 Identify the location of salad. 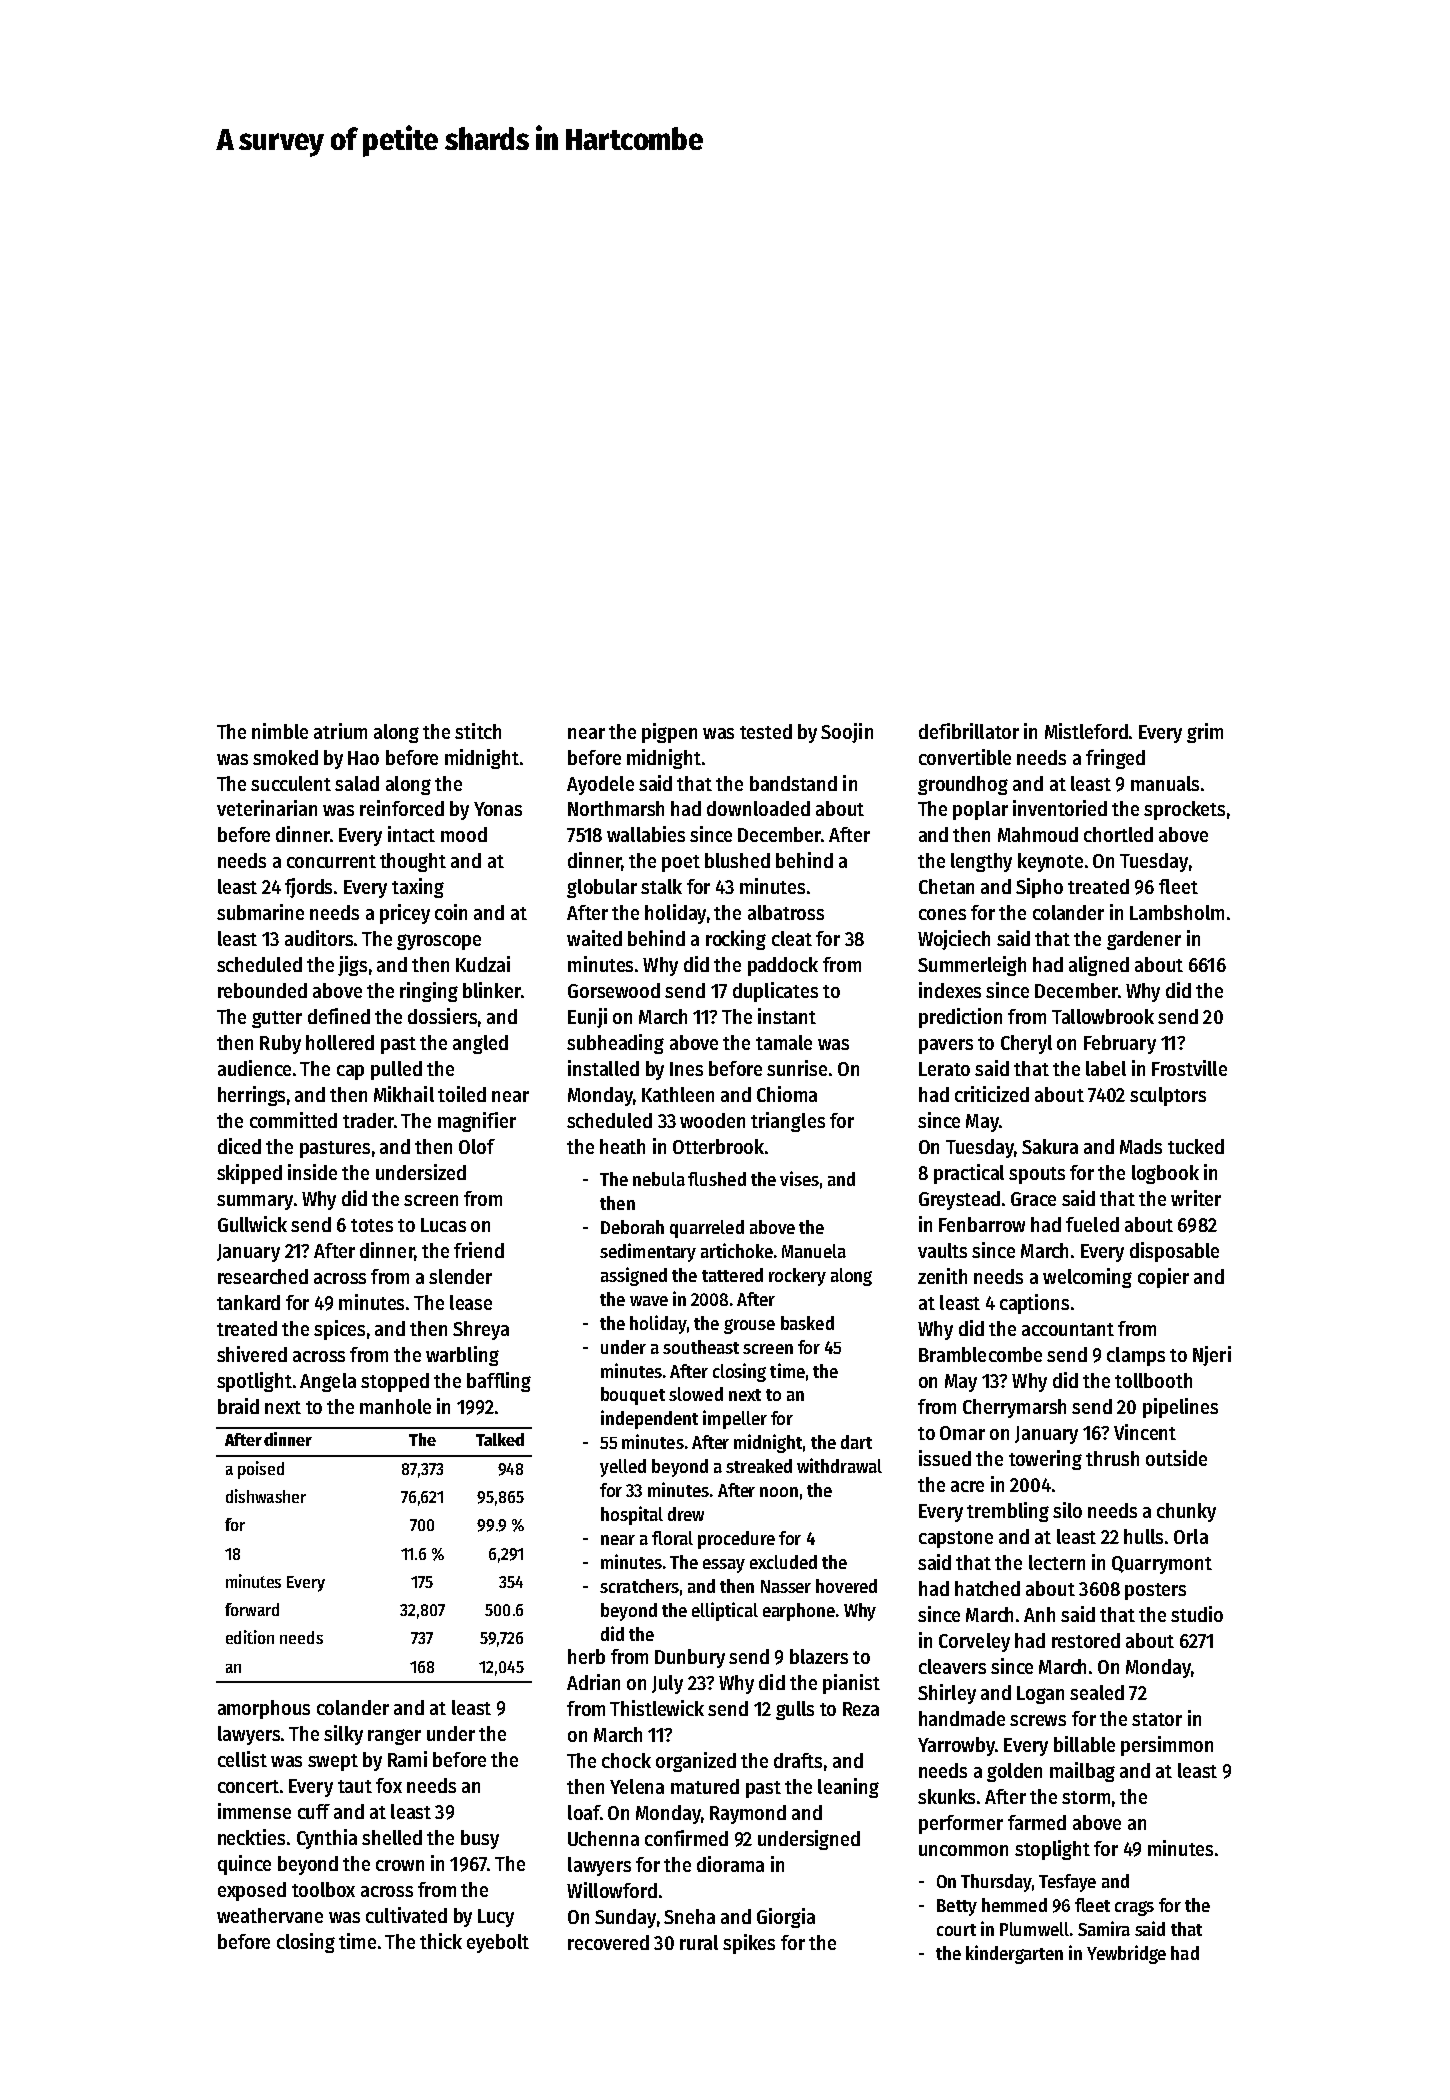
(357, 783).
